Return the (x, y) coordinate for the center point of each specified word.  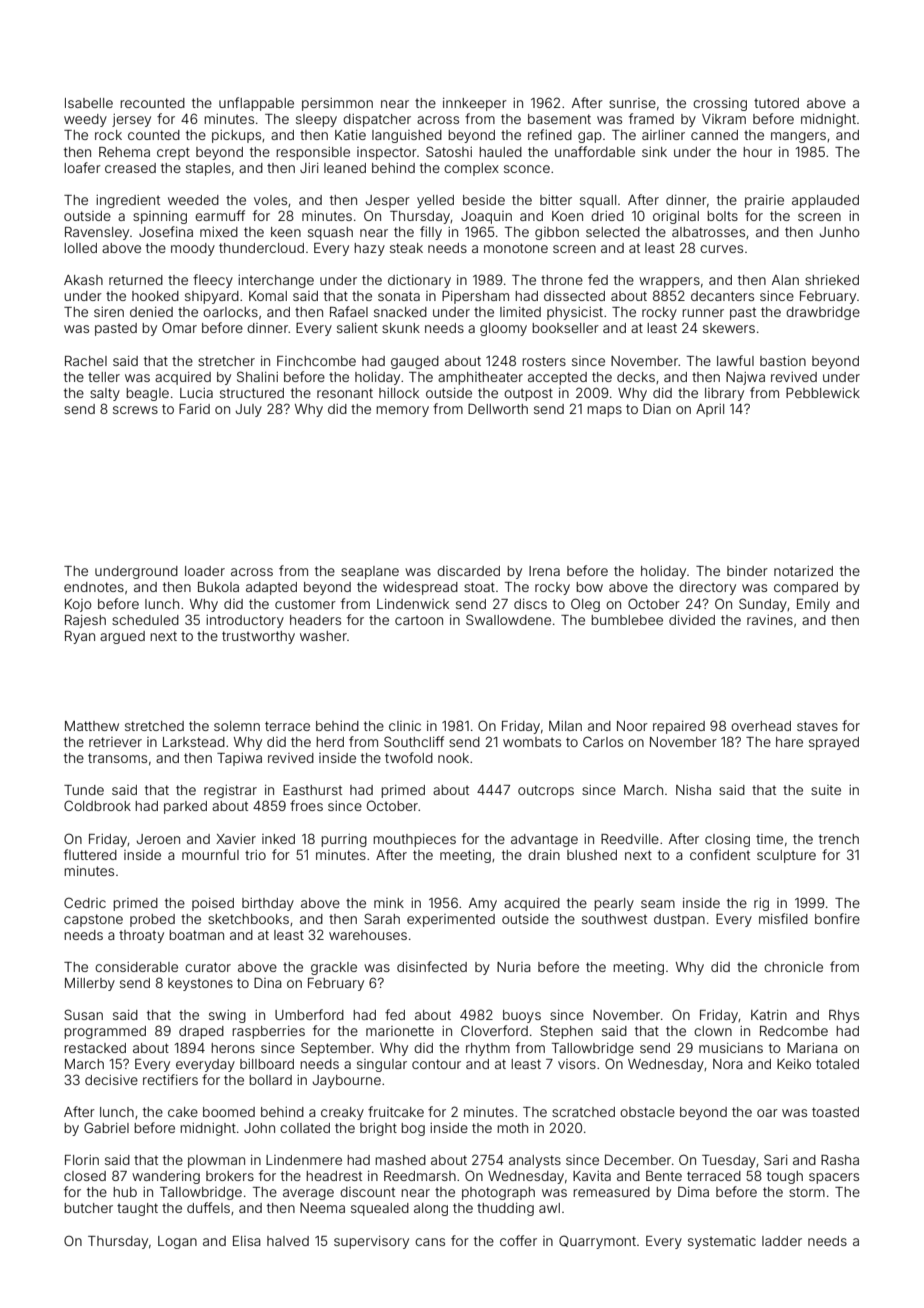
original (676, 217)
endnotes (94, 587)
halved (288, 1241)
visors (577, 1064)
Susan (83, 1014)
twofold (409, 757)
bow (589, 587)
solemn (237, 726)
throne (562, 280)
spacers (834, 1178)
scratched (583, 1112)
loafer (82, 167)
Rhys (844, 1016)
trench (839, 839)
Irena (544, 571)
